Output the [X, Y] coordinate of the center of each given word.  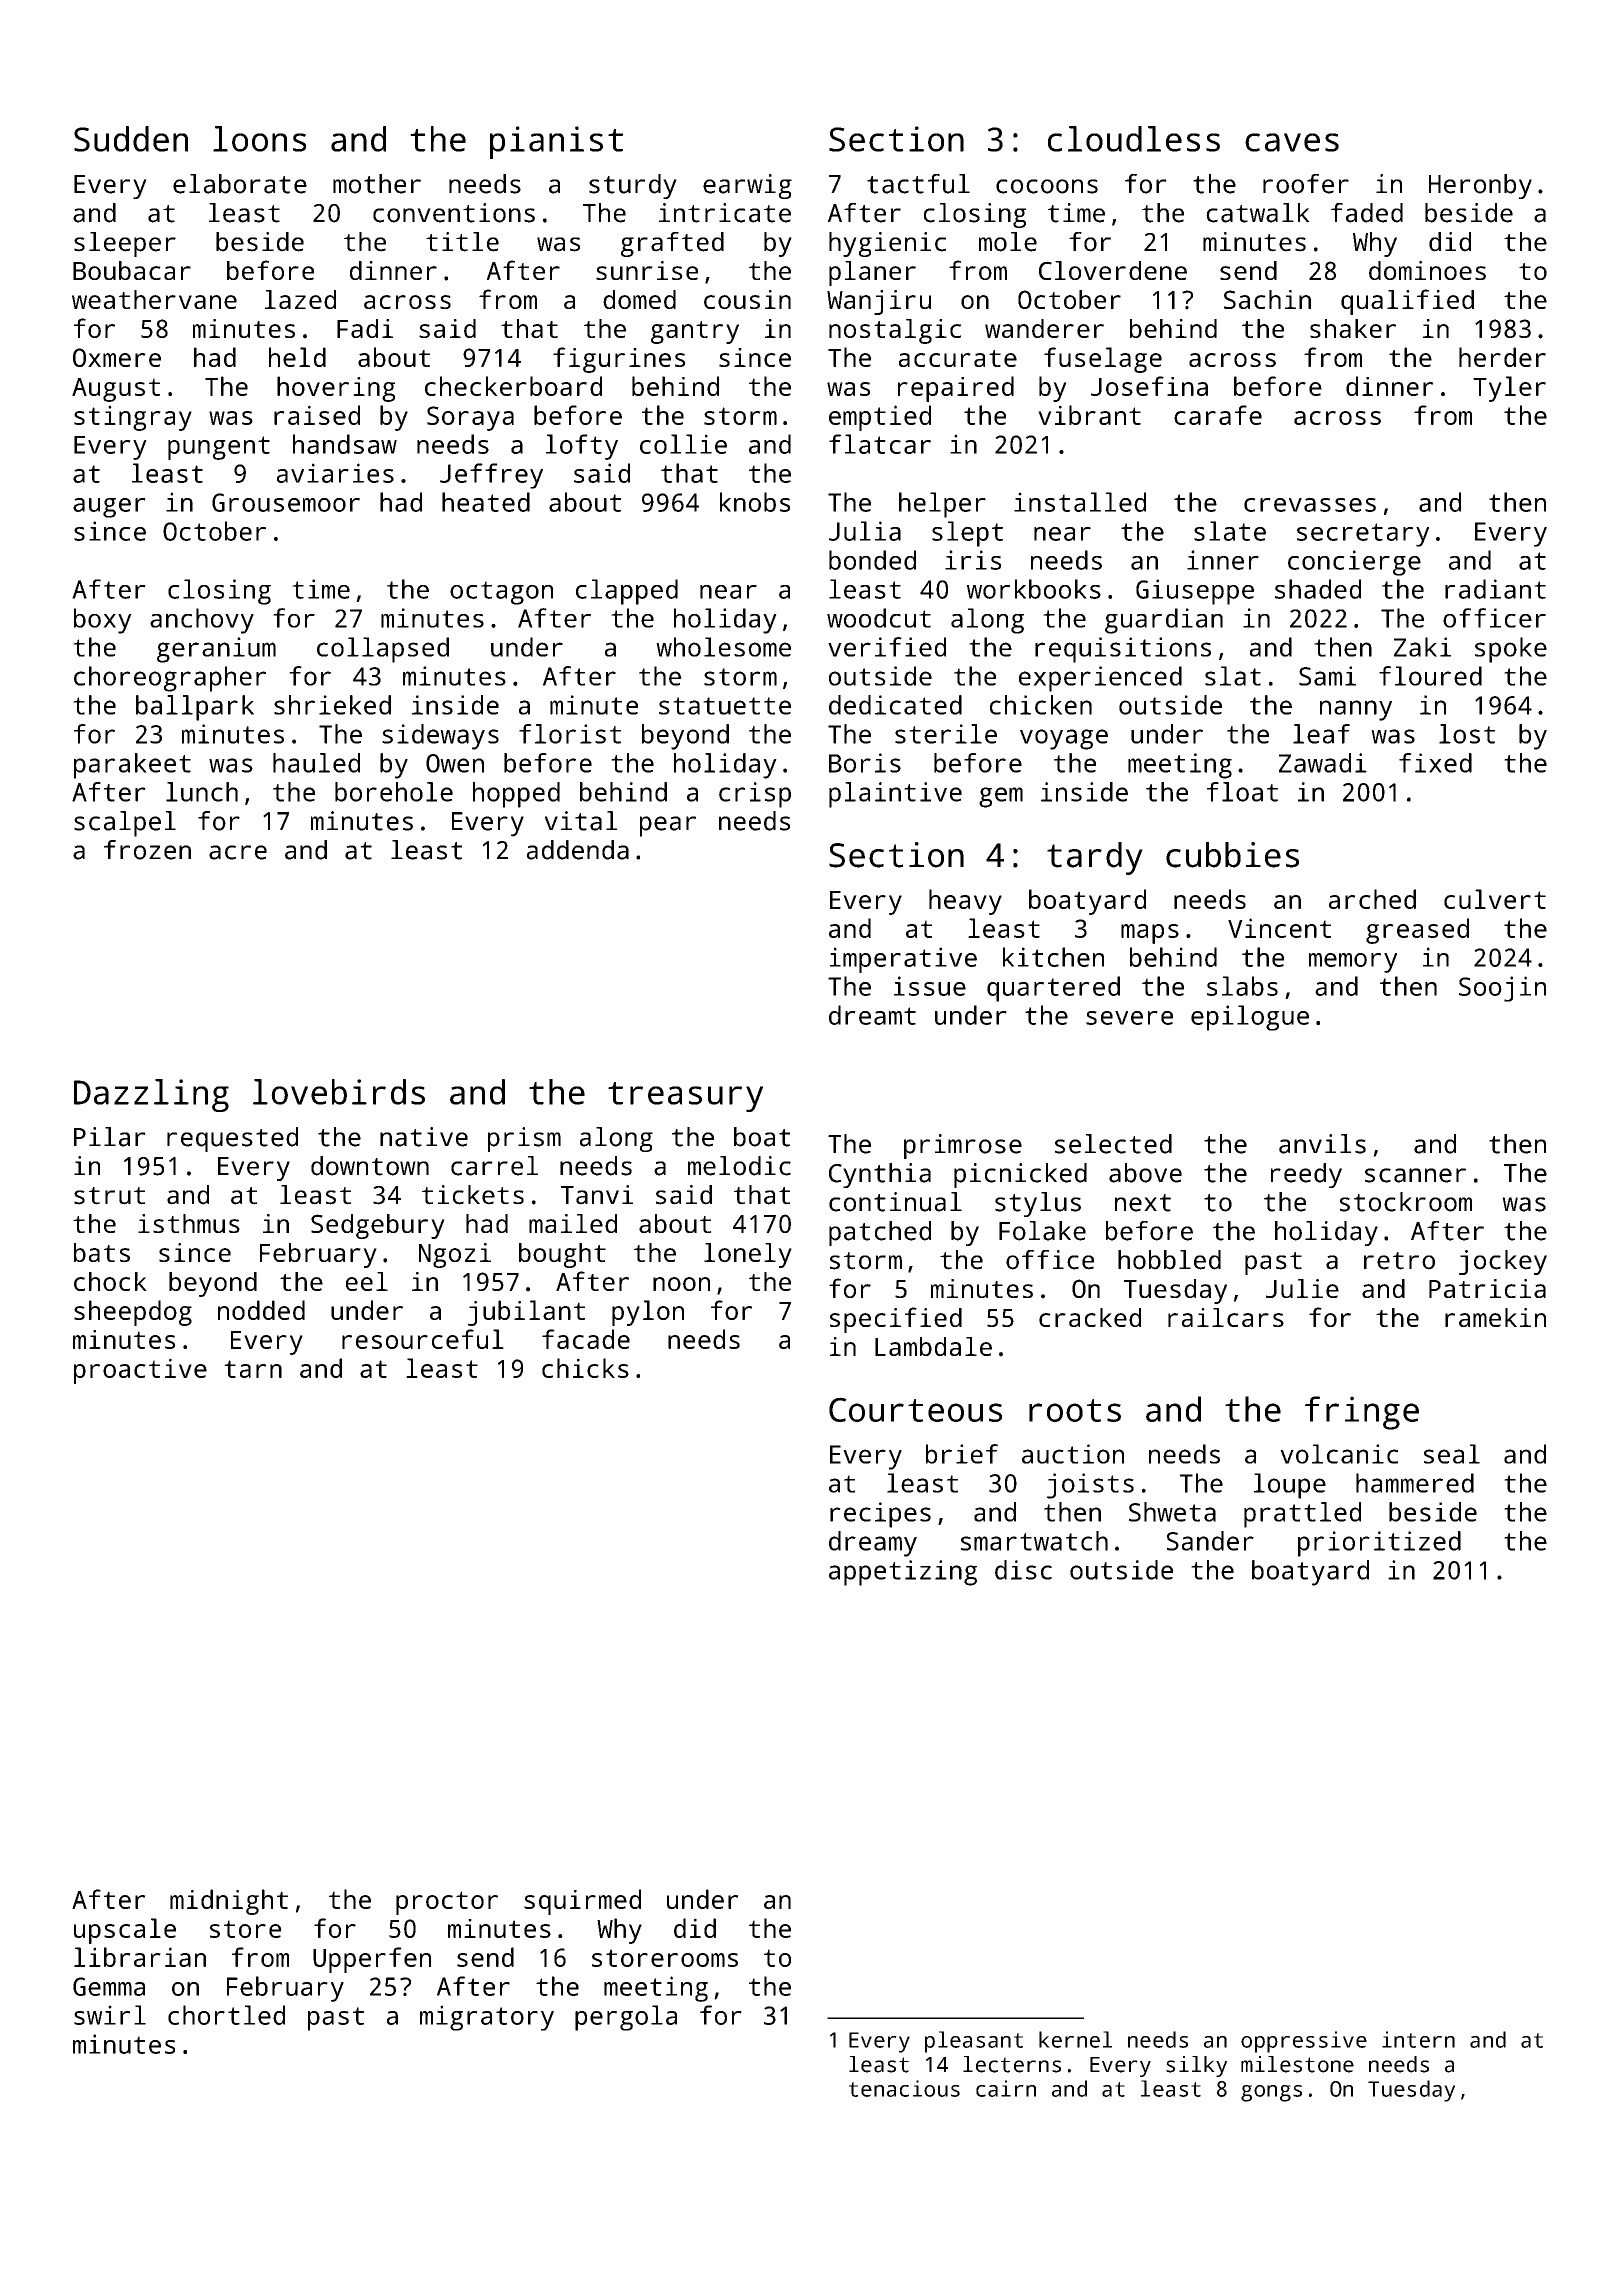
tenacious [904, 2088]
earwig [747, 186]
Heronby [1480, 186]
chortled [226, 2015]
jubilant [526, 1313]
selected [1113, 1144]
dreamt [872, 1015]
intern [1418, 2039]
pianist [556, 142]
